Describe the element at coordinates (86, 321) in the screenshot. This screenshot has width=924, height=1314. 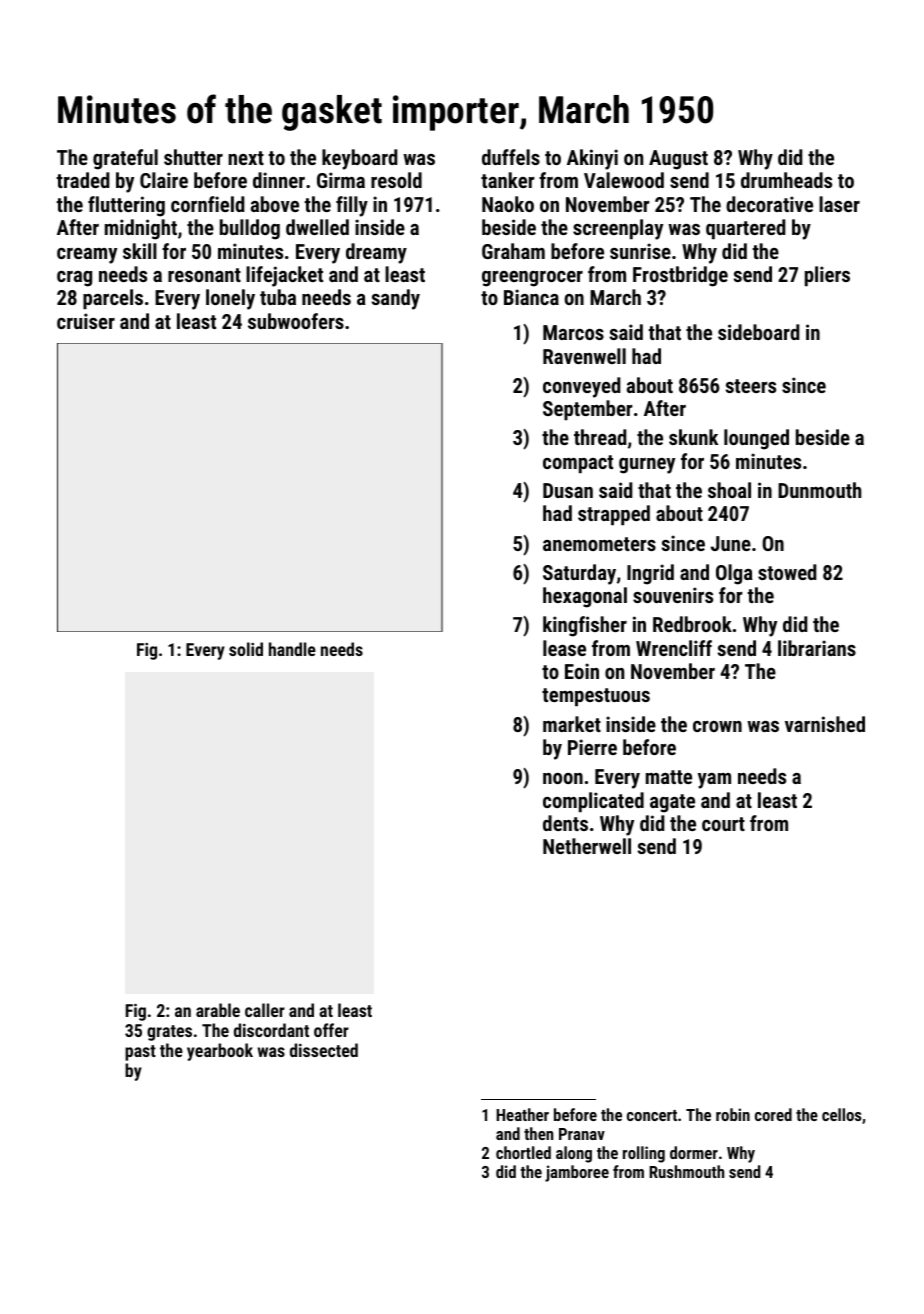
I see `cruiser` at that location.
